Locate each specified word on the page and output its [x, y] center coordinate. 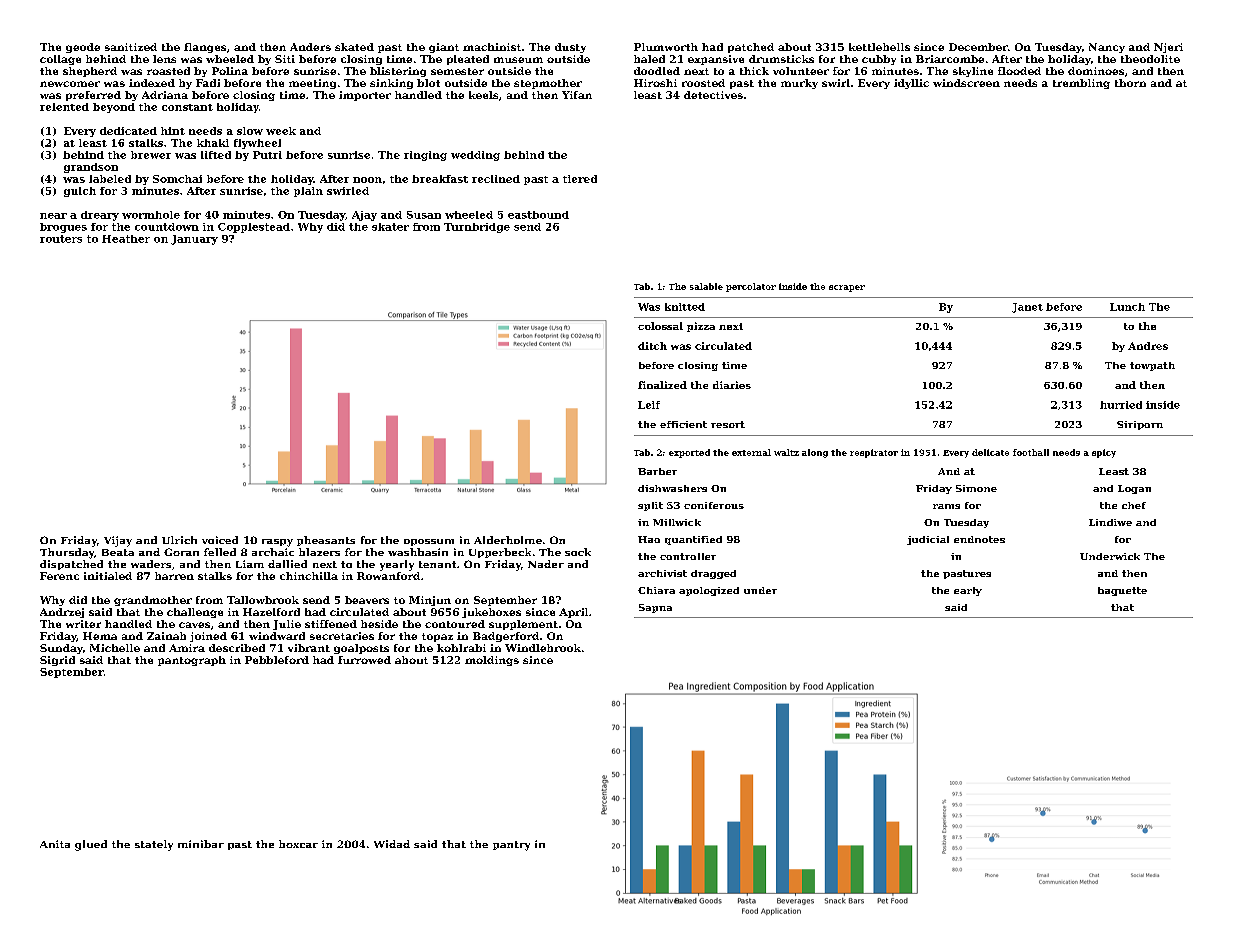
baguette [1122, 591]
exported [689, 453]
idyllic [911, 84]
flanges [205, 48]
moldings [492, 661]
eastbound [538, 215]
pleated [468, 60]
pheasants [326, 541]
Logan [1134, 489]
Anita [55, 844]
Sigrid [57, 661]
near [53, 216]
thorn [1130, 83]
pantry [511, 846]
